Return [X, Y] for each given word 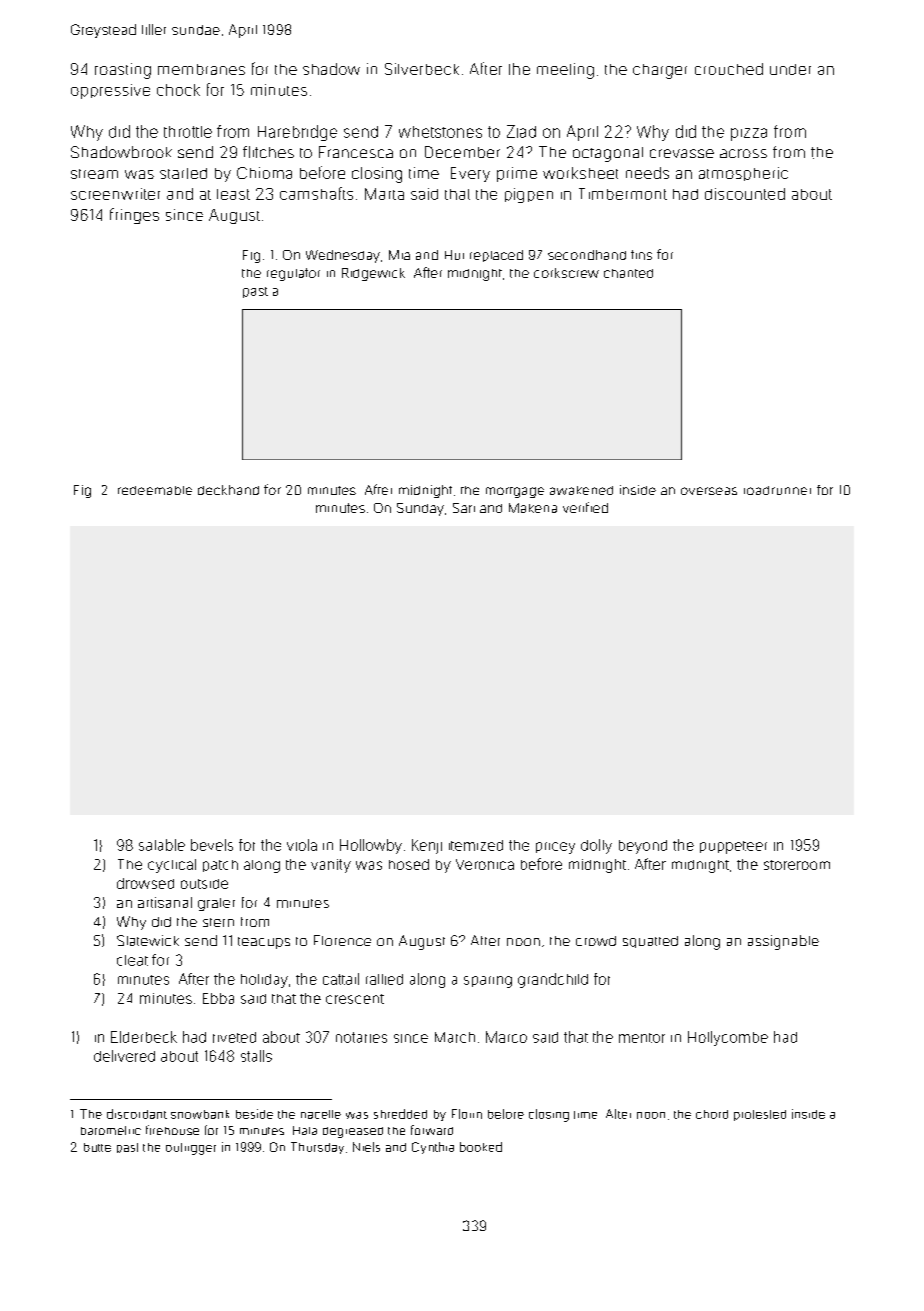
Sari [464, 508]
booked [481, 1147]
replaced [496, 256]
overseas [709, 491]
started [183, 173]
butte [97, 1147]
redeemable [155, 490]
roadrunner [777, 490]
